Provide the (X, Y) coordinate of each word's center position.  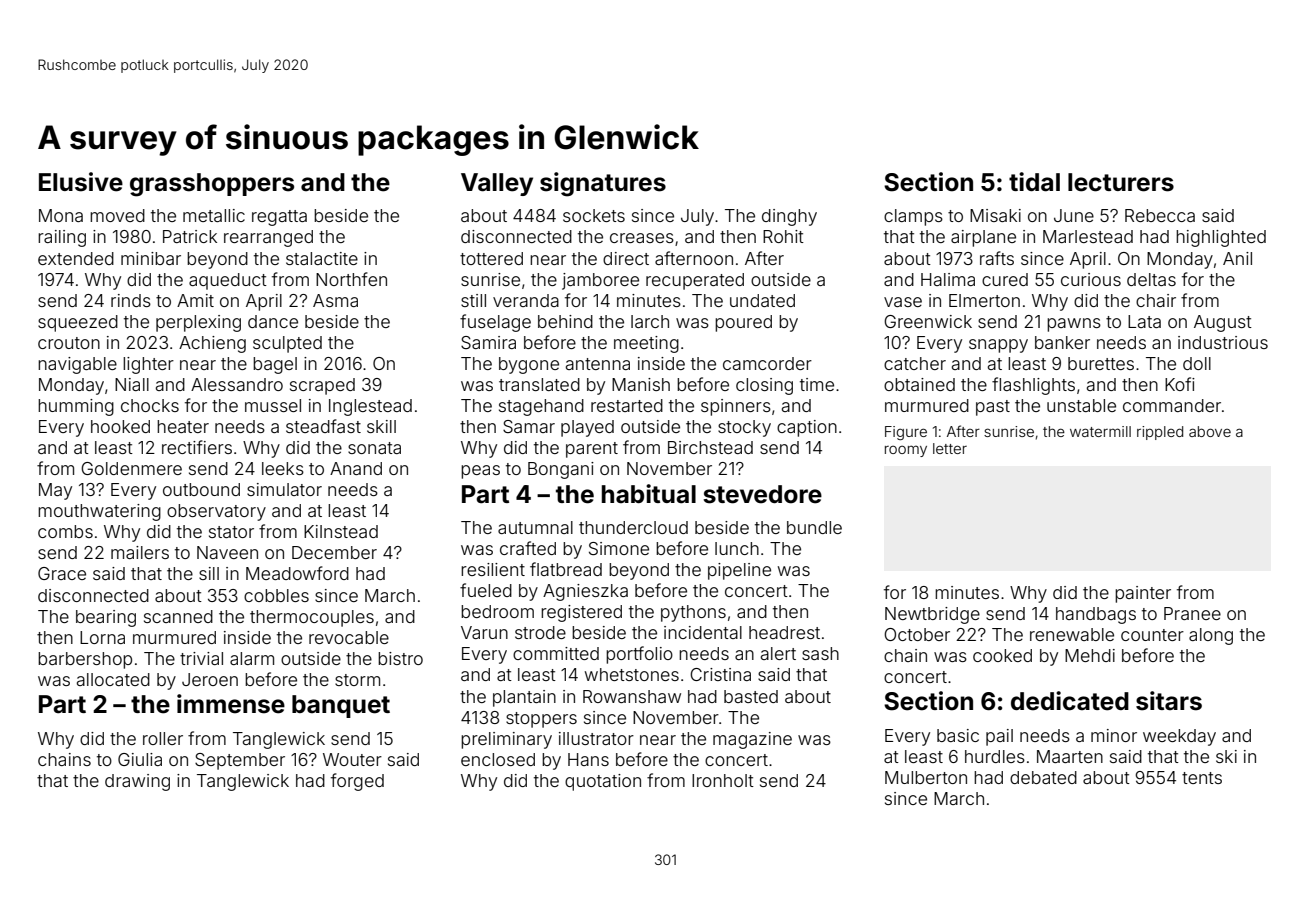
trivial (201, 658)
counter (1152, 635)
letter (950, 448)
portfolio (639, 655)
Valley (497, 184)
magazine (752, 740)
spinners (736, 407)
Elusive (81, 182)
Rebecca (1160, 215)
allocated (113, 679)
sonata (374, 448)
